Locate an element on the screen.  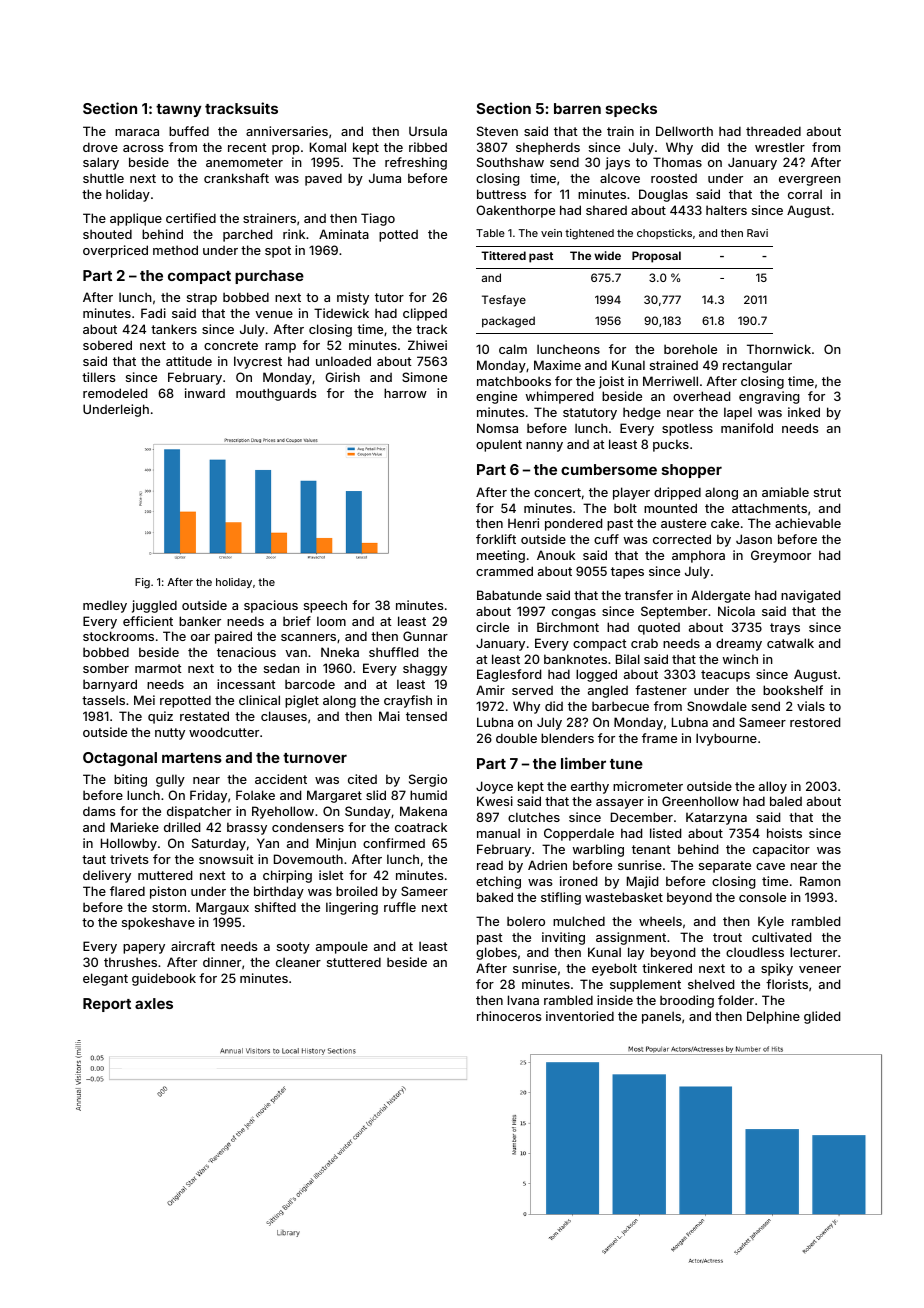
drove is located at coordinates (100, 147).
